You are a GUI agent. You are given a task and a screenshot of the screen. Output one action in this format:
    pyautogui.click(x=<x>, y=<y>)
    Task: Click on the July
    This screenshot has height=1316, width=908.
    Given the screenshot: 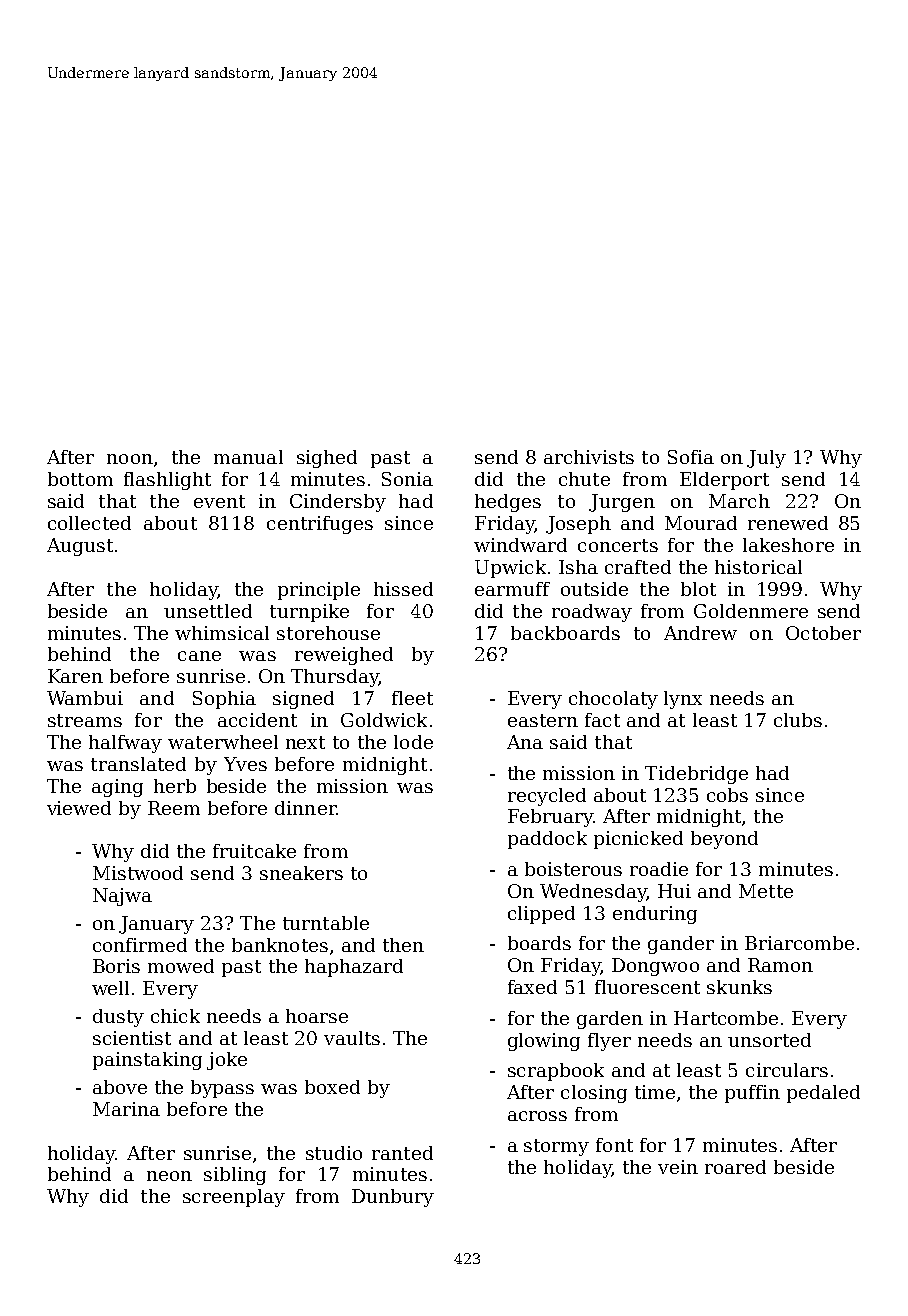 What is the action you would take?
    pyautogui.click(x=766, y=459)
